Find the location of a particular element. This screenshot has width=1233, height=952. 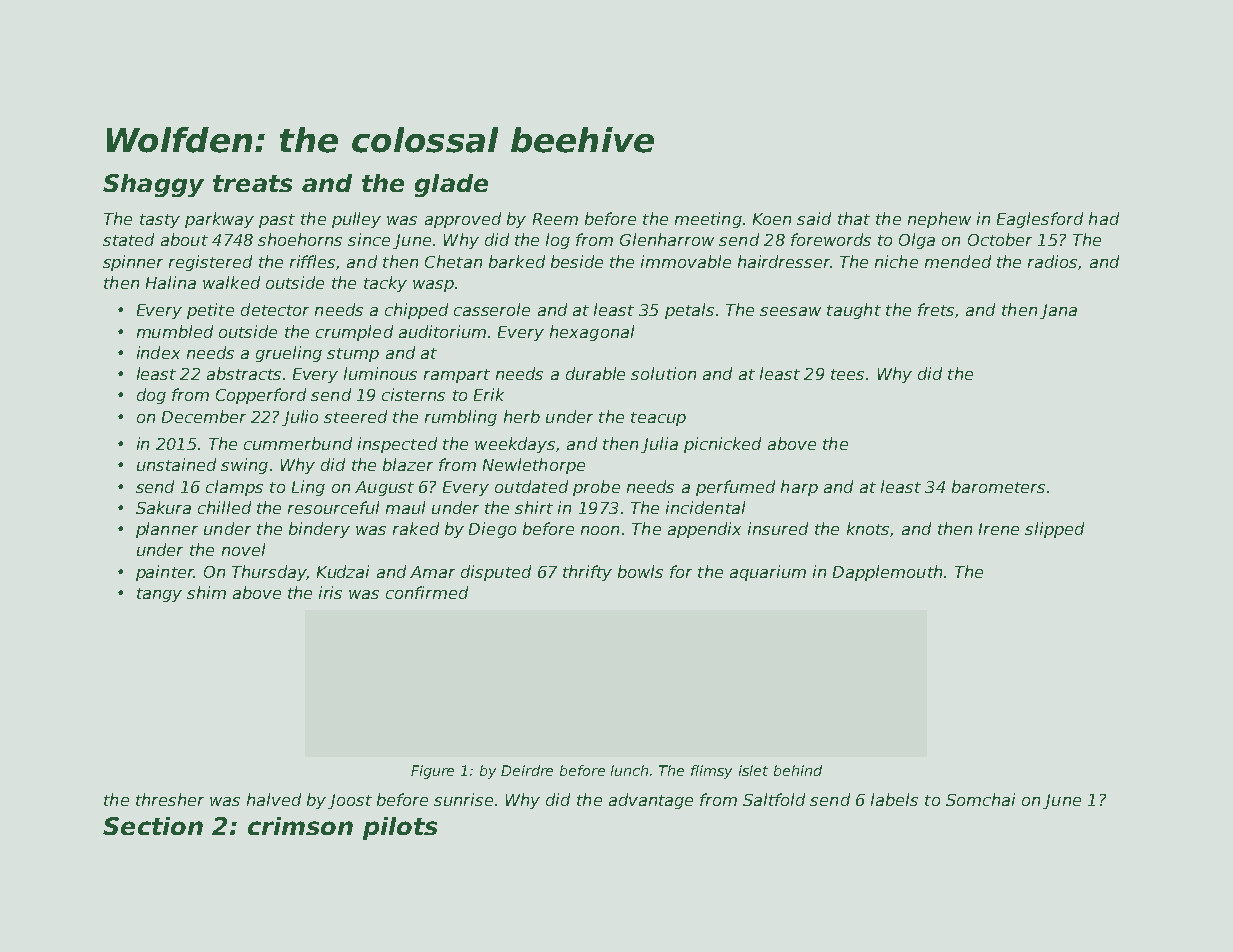

Dapplemouth is located at coordinates (887, 573).
